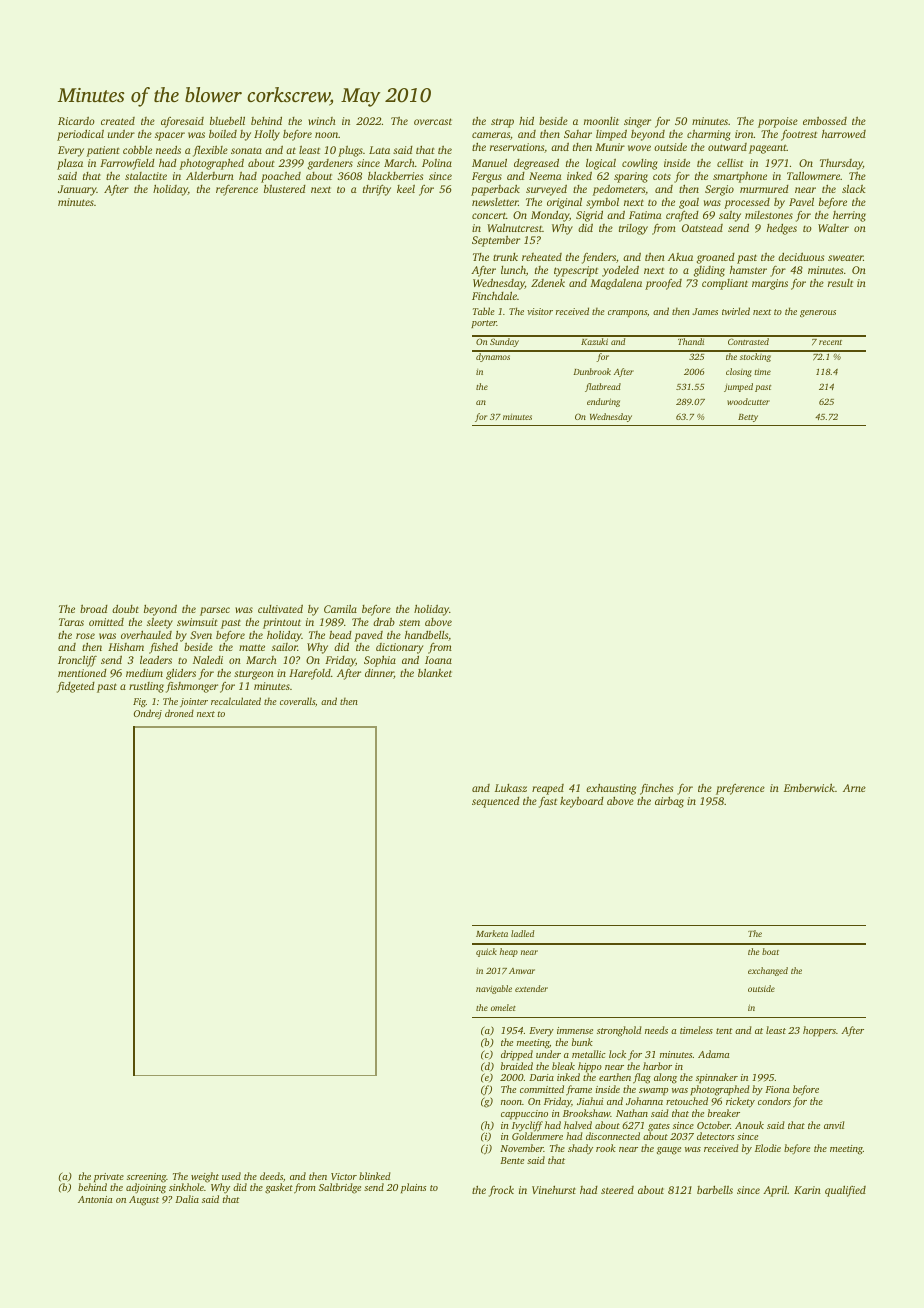 The height and width of the page is (1308, 924). Describe the element at coordinates (637, 122) in the page. I see `singer` at that location.
